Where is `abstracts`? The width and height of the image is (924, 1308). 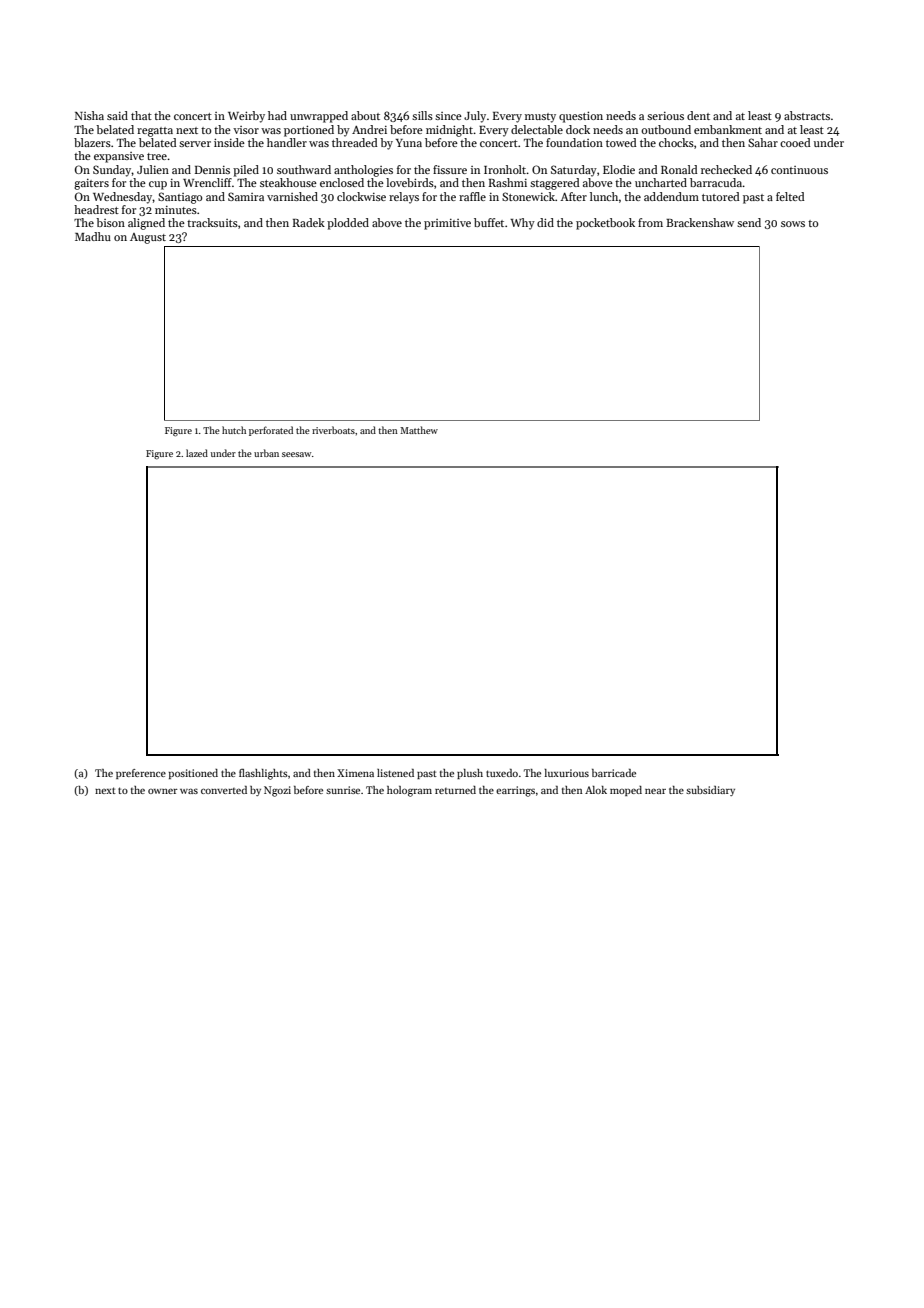
abstracts is located at coordinates (807, 115).
